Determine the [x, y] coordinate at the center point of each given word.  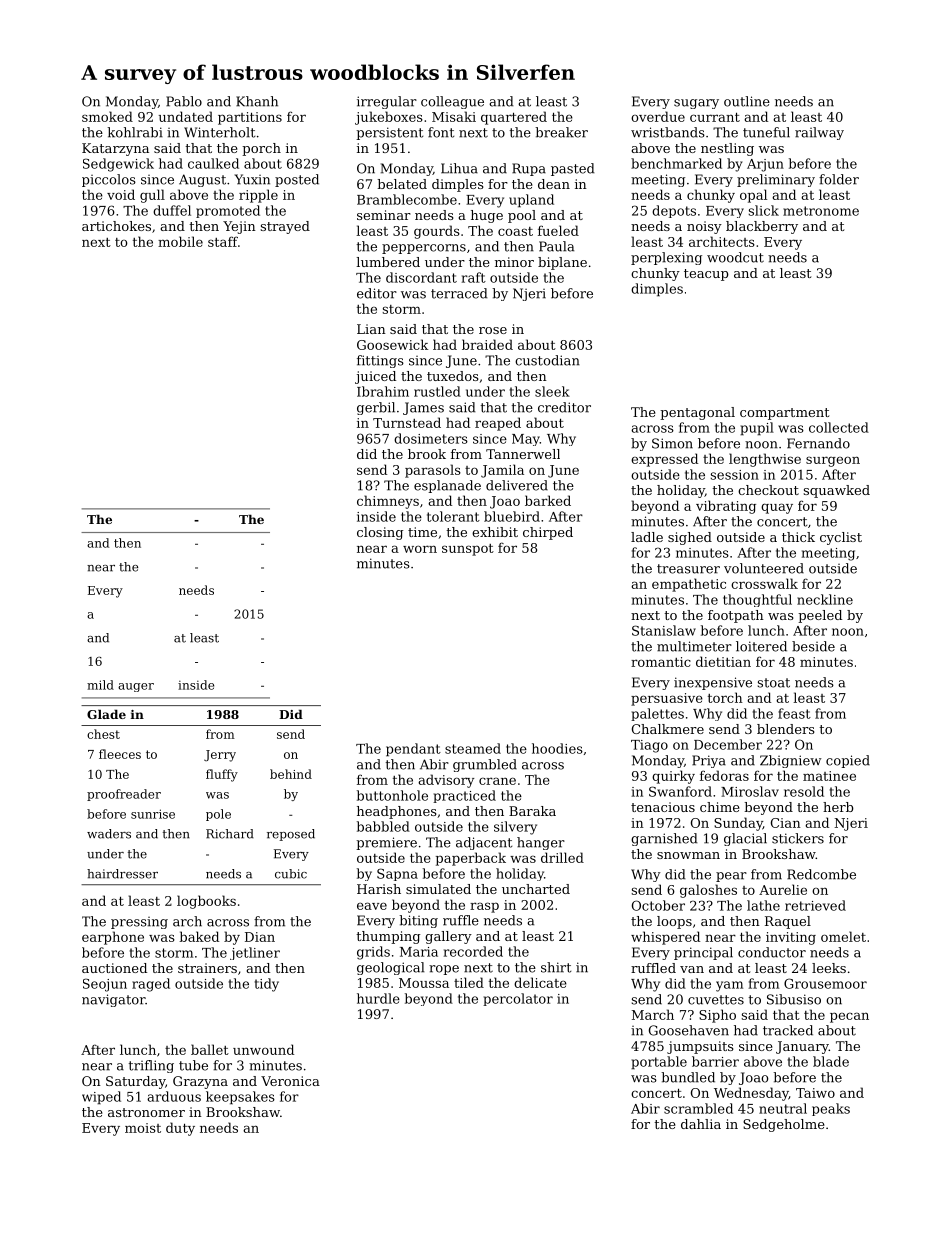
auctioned [114, 968]
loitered [761, 646]
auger [136, 687]
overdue [658, 116]
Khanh [257, 101]
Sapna [397, 874]
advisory [446, 781]
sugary [696, 104]
